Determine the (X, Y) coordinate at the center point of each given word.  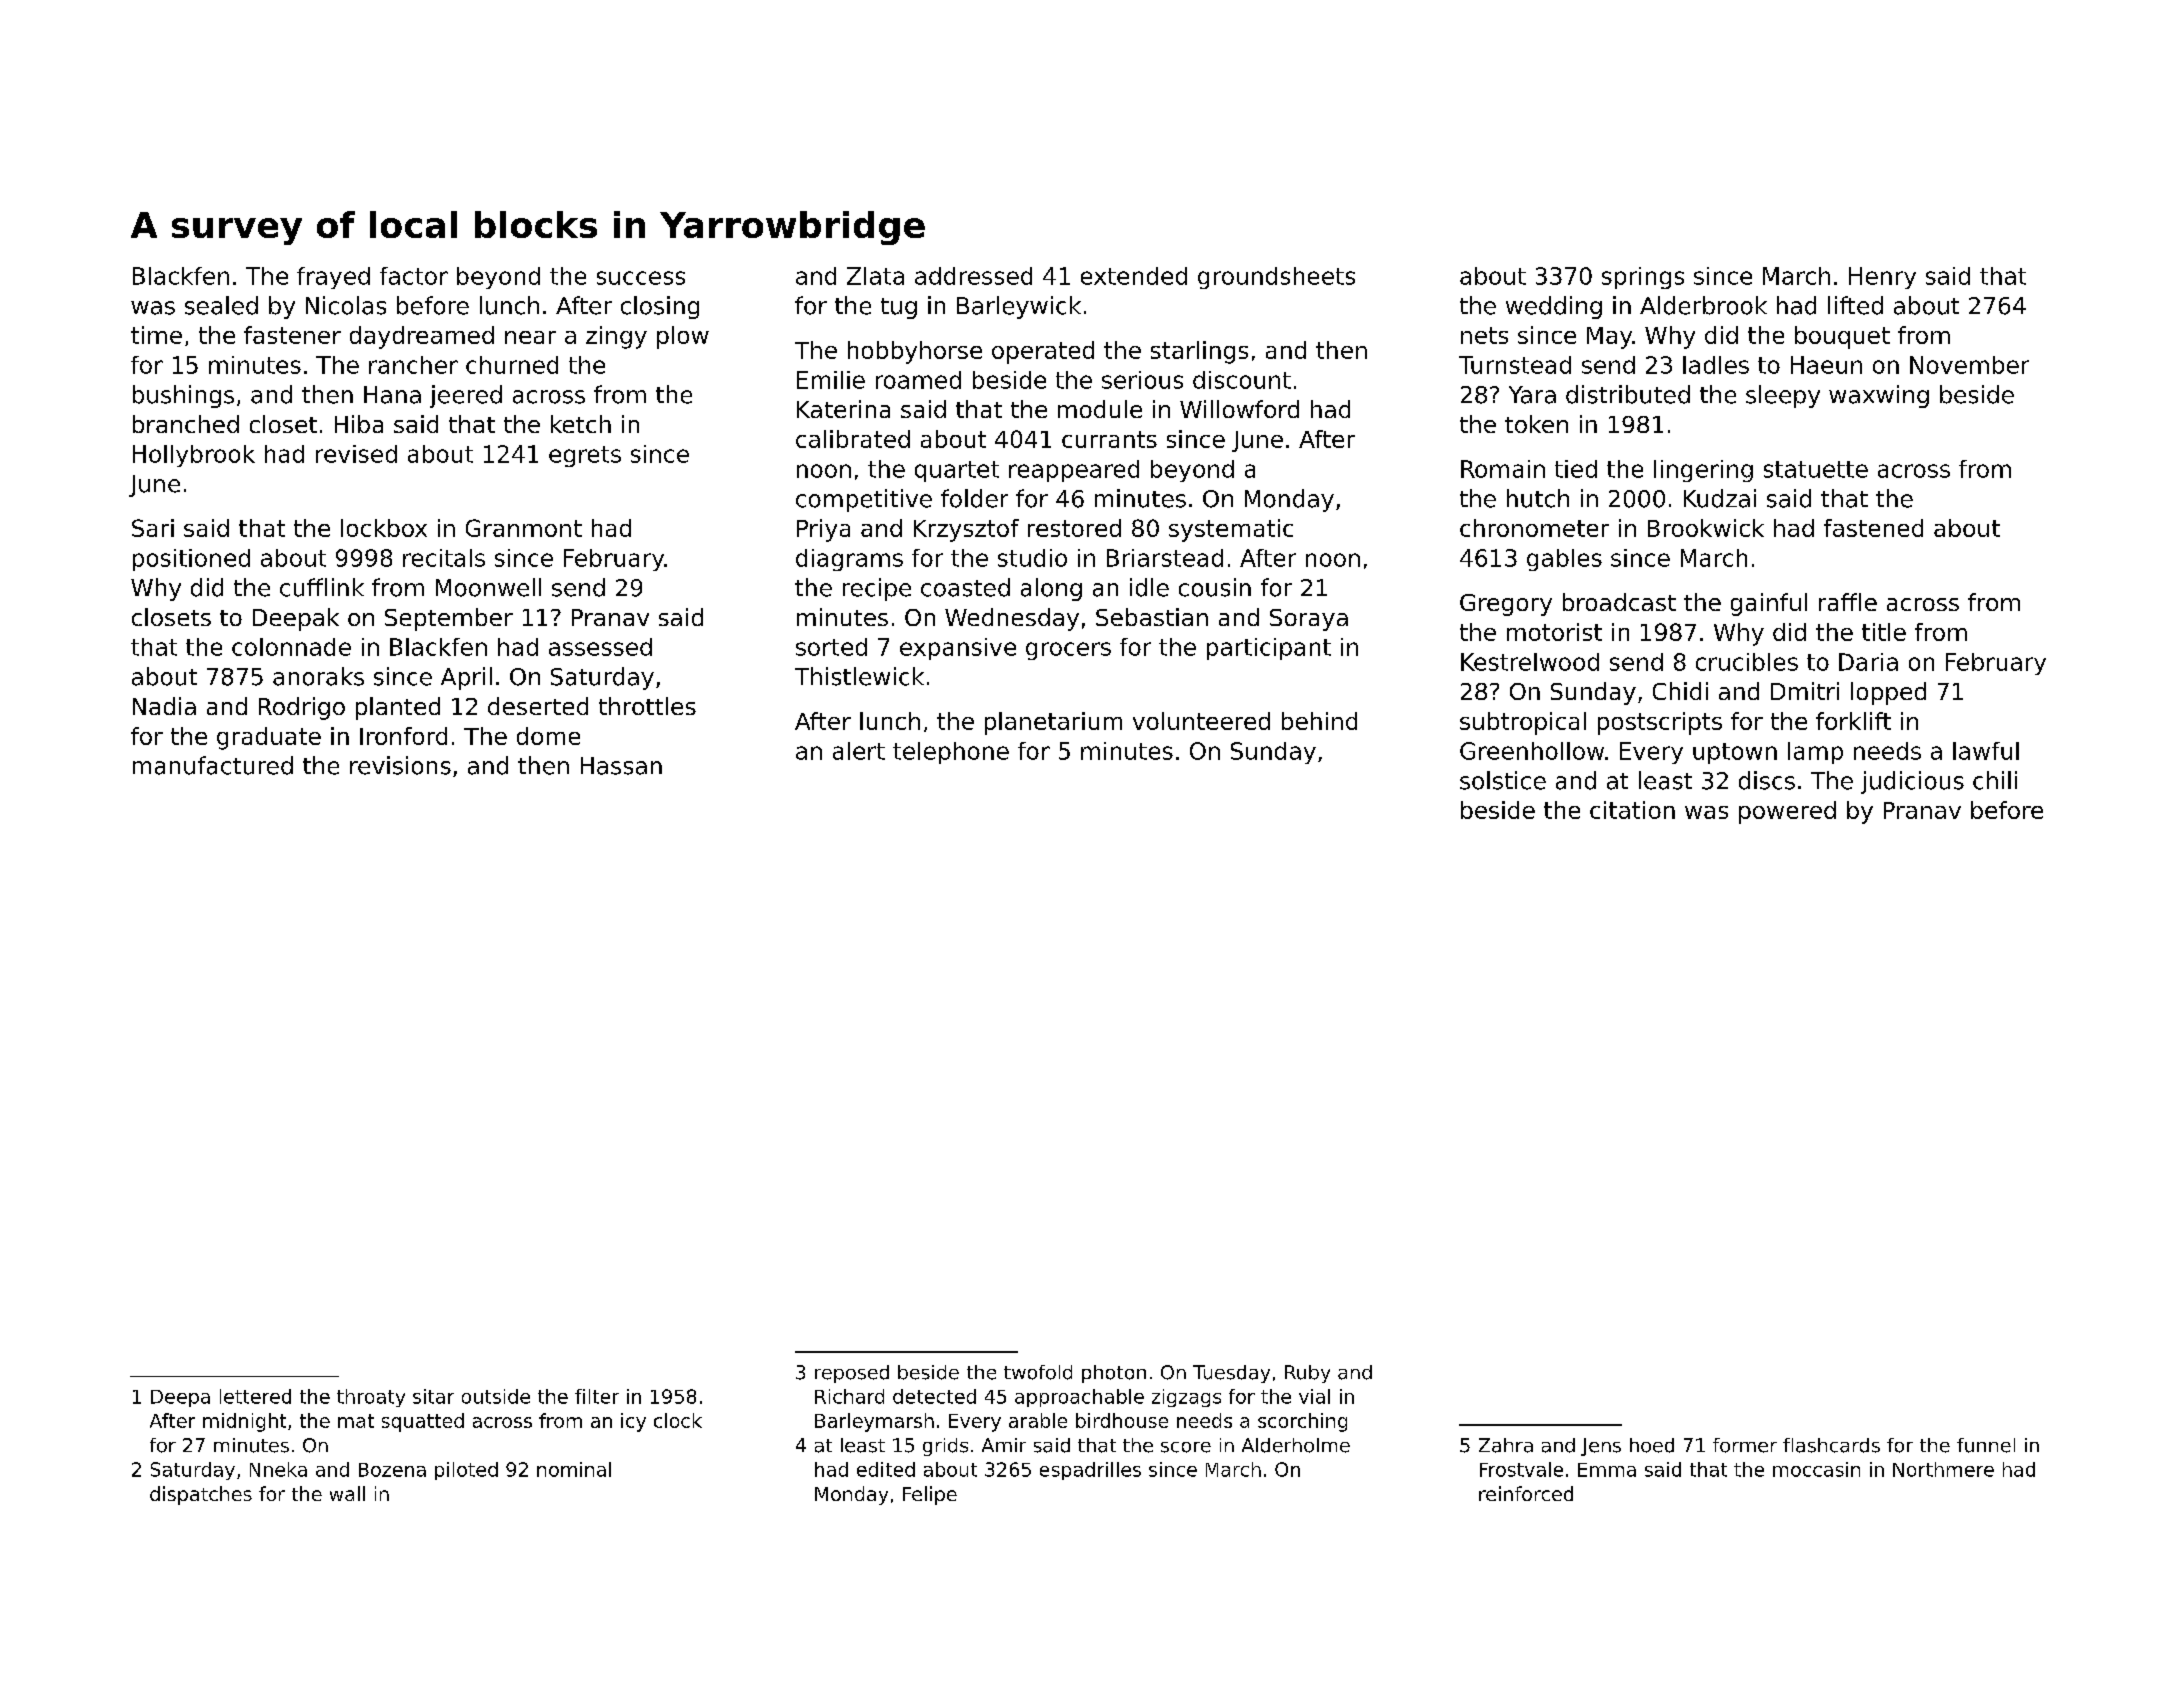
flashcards (1831, 1445)
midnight (244, 1422)
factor (414, 276)
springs (1643, 278)
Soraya (1309, 620)
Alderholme (1296, 1445)
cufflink (322, 587)
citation (1632, 810)
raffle (1848, 602)
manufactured (213, 765)
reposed (852, 1374)
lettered (255, 1396)
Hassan (621, 766)
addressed (973, 276)
